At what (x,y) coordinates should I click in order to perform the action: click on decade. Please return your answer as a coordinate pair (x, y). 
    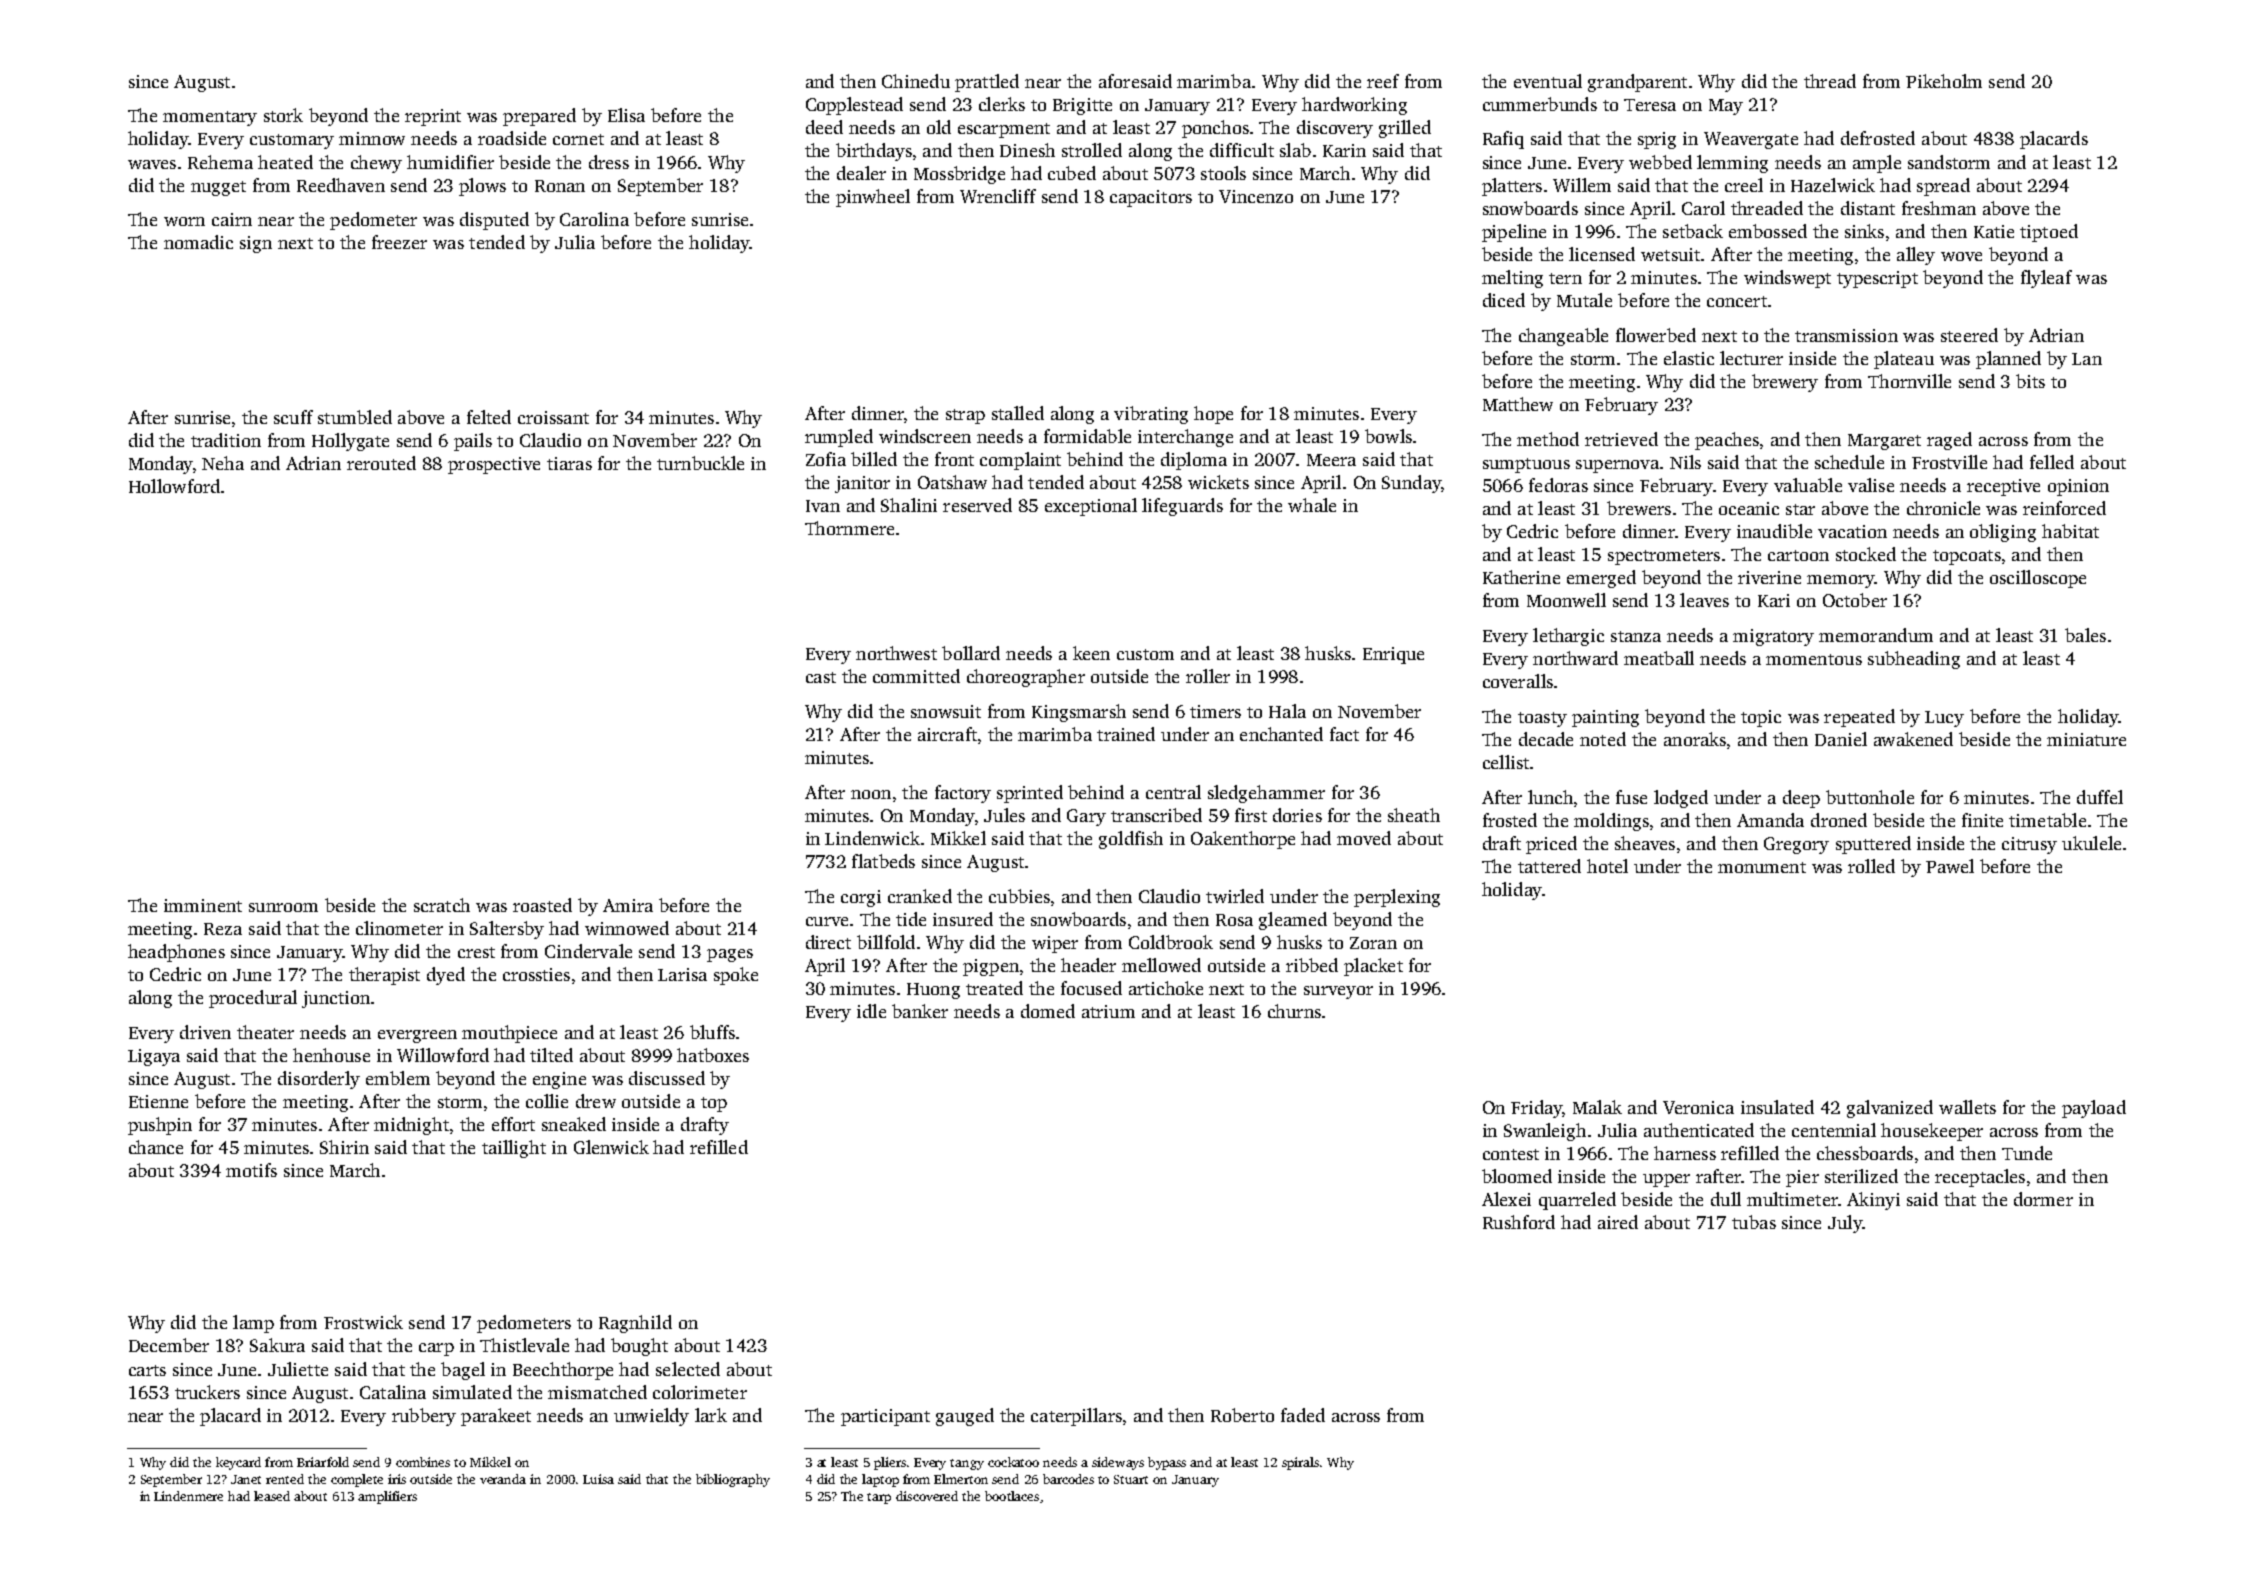
    Looking at the image, I should click on (1546, 739).
